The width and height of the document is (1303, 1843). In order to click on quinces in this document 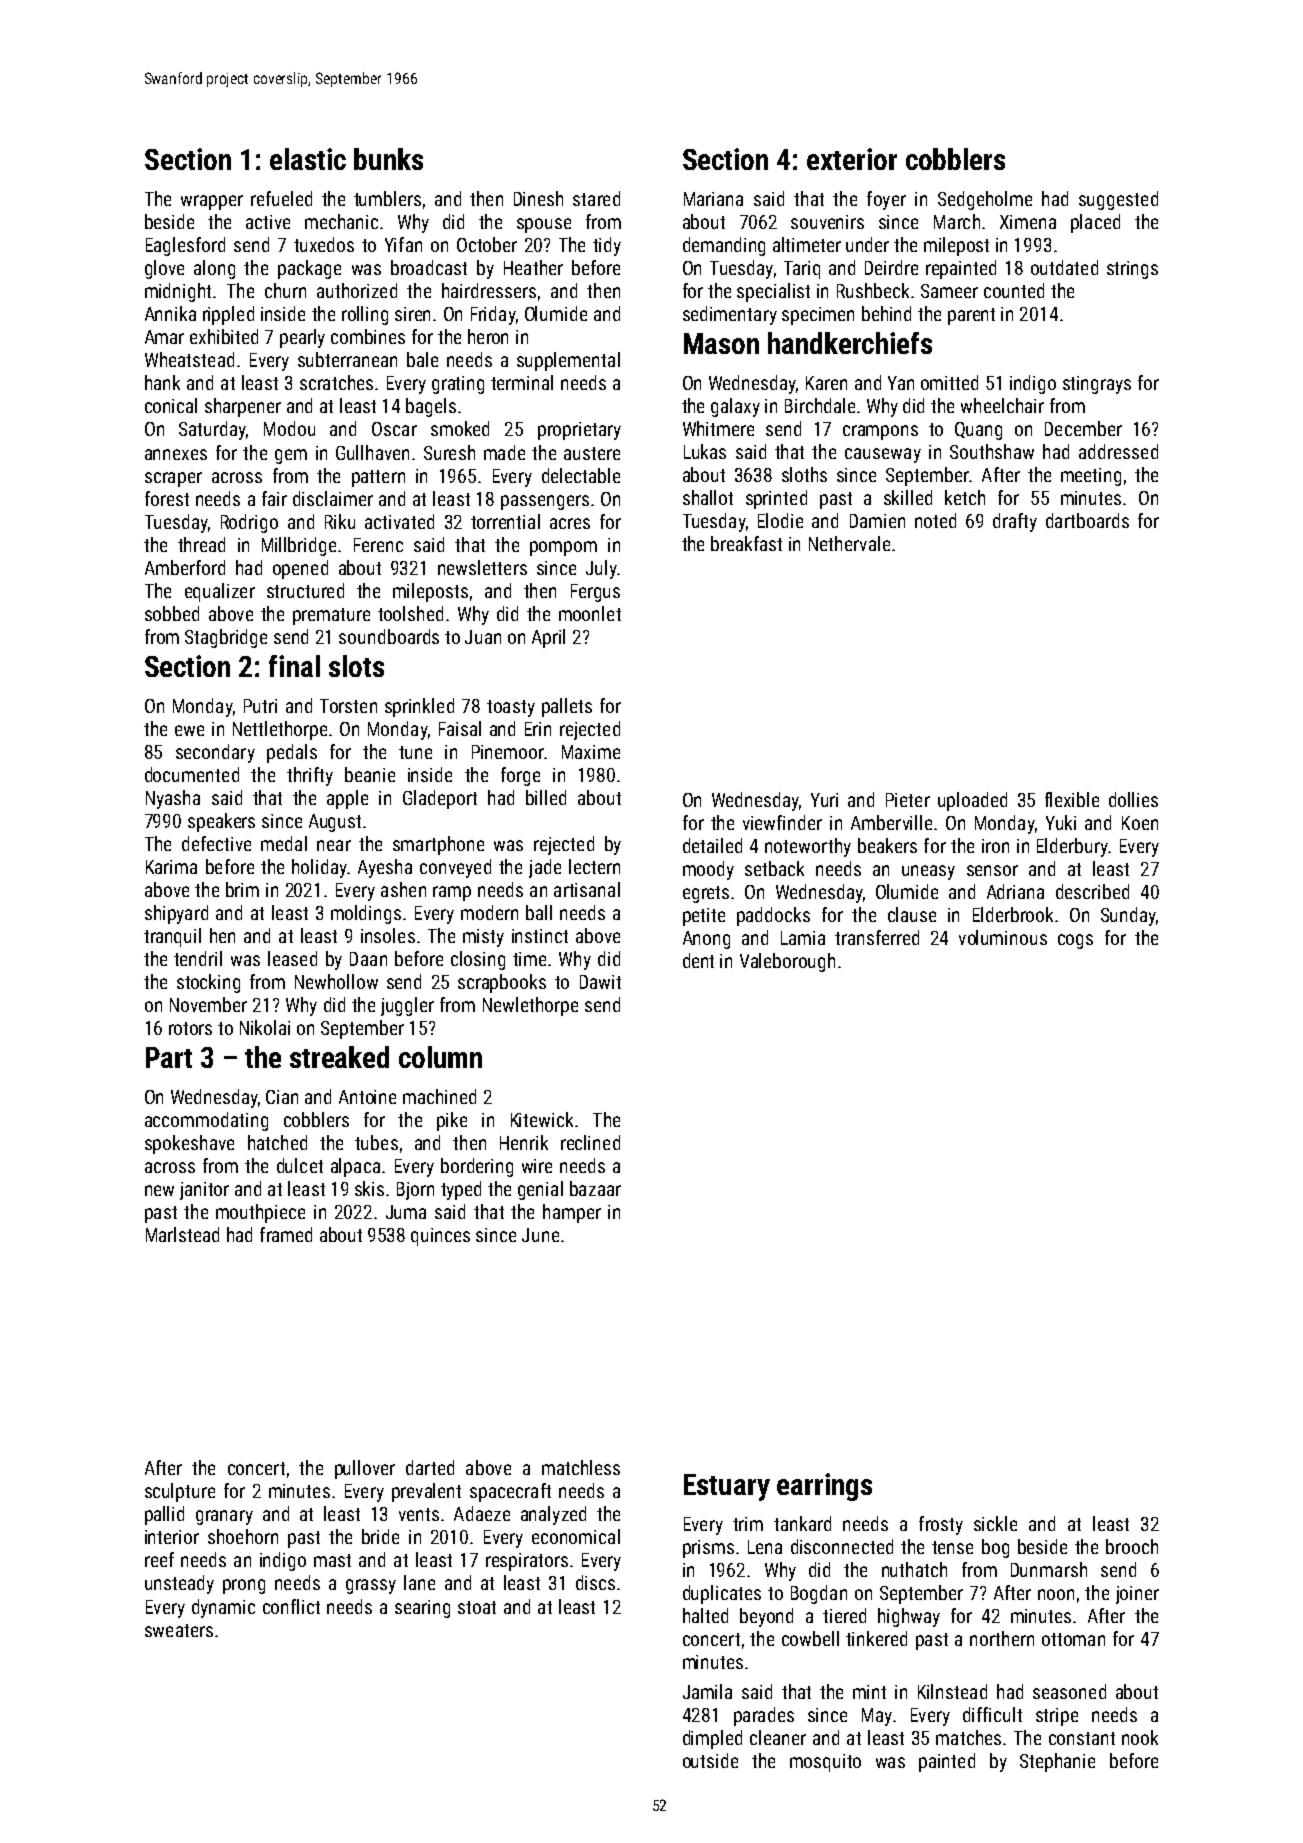, I will do `click(440, 1237)`.
